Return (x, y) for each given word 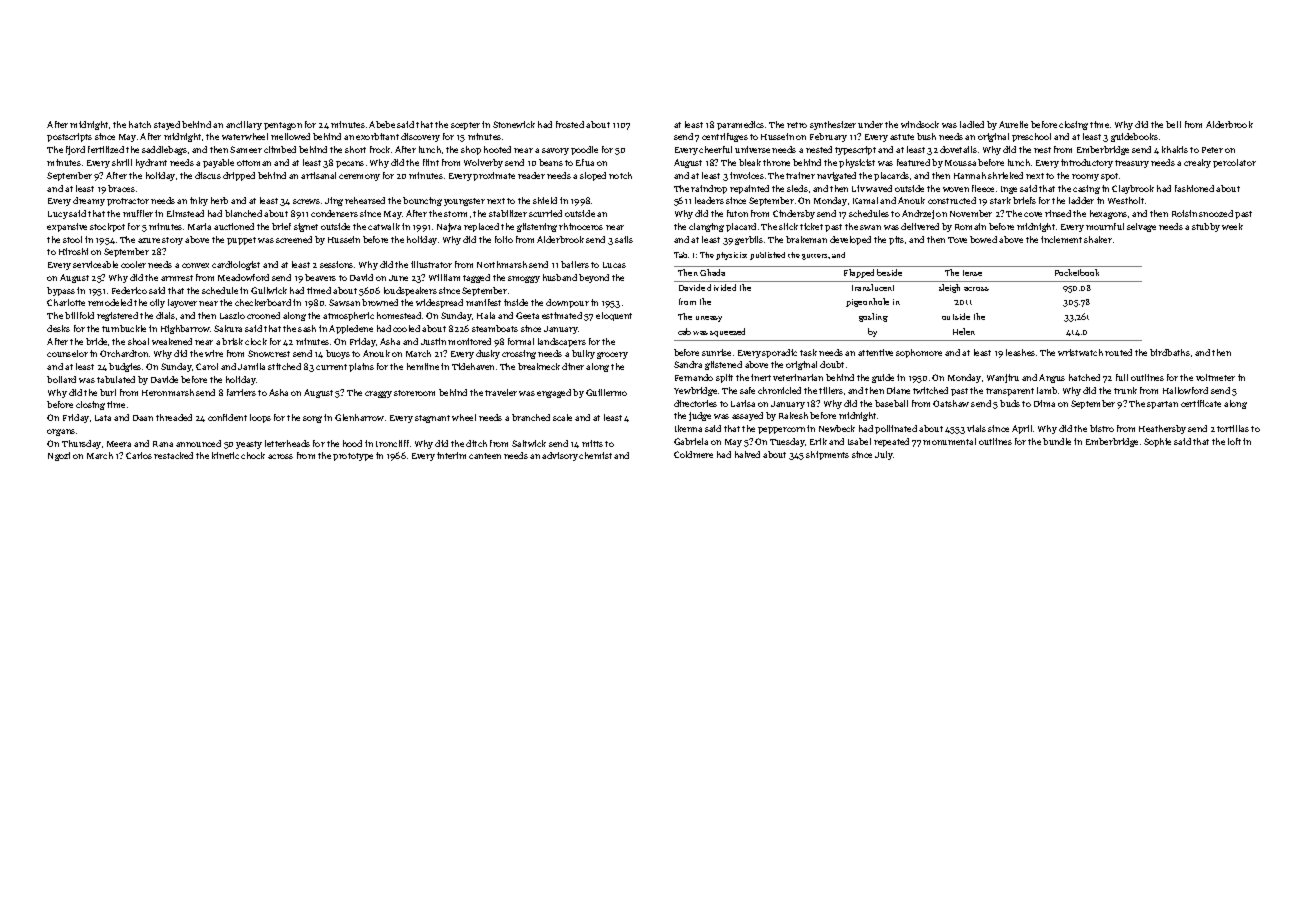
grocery (612, 355)
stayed (167, 125)
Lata (103, 418)
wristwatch (1080, 352)
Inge (1009, 190)
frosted (570, 124)
